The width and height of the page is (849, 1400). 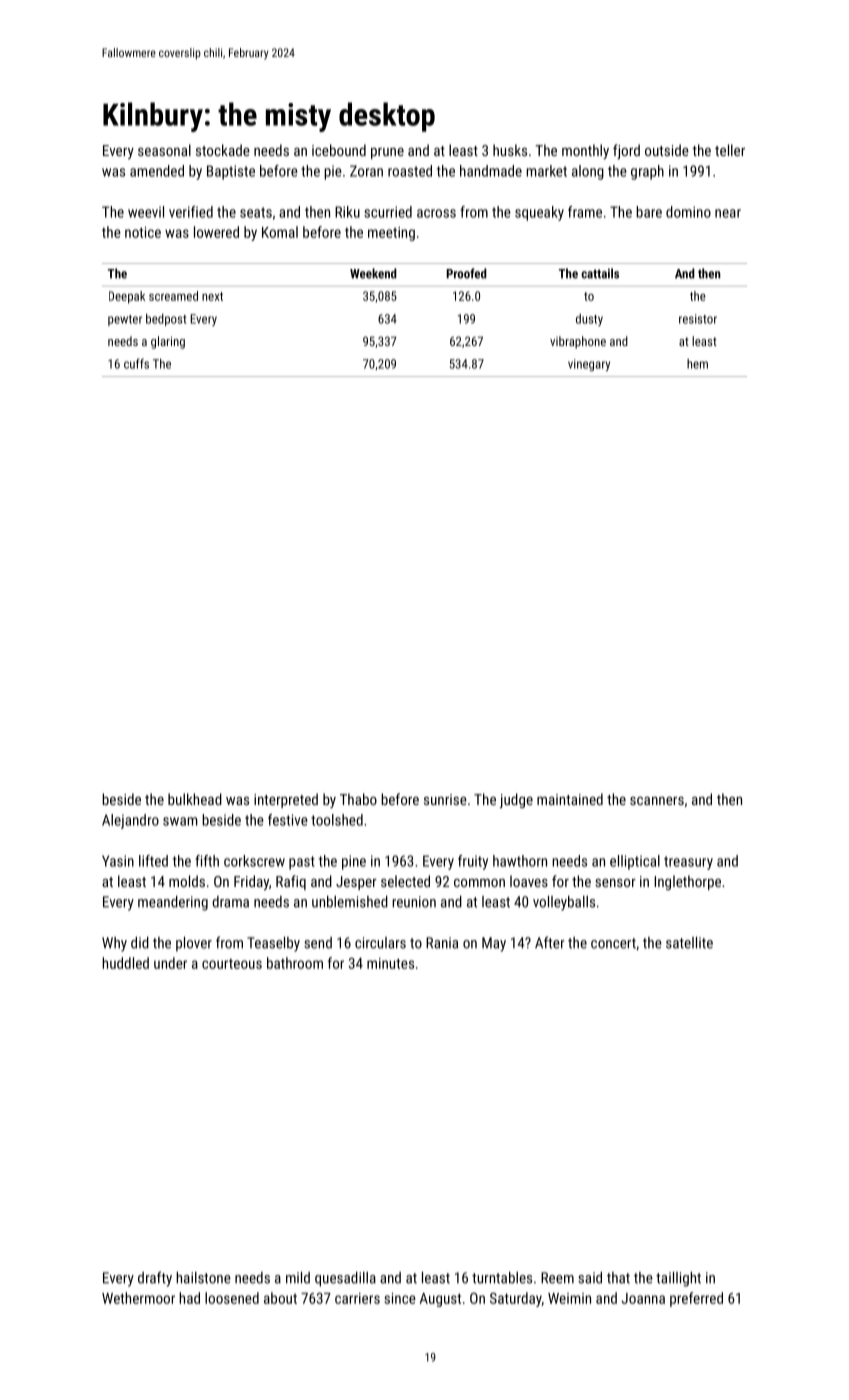 I want to click on carriers, so click(x=357, y=1298).
